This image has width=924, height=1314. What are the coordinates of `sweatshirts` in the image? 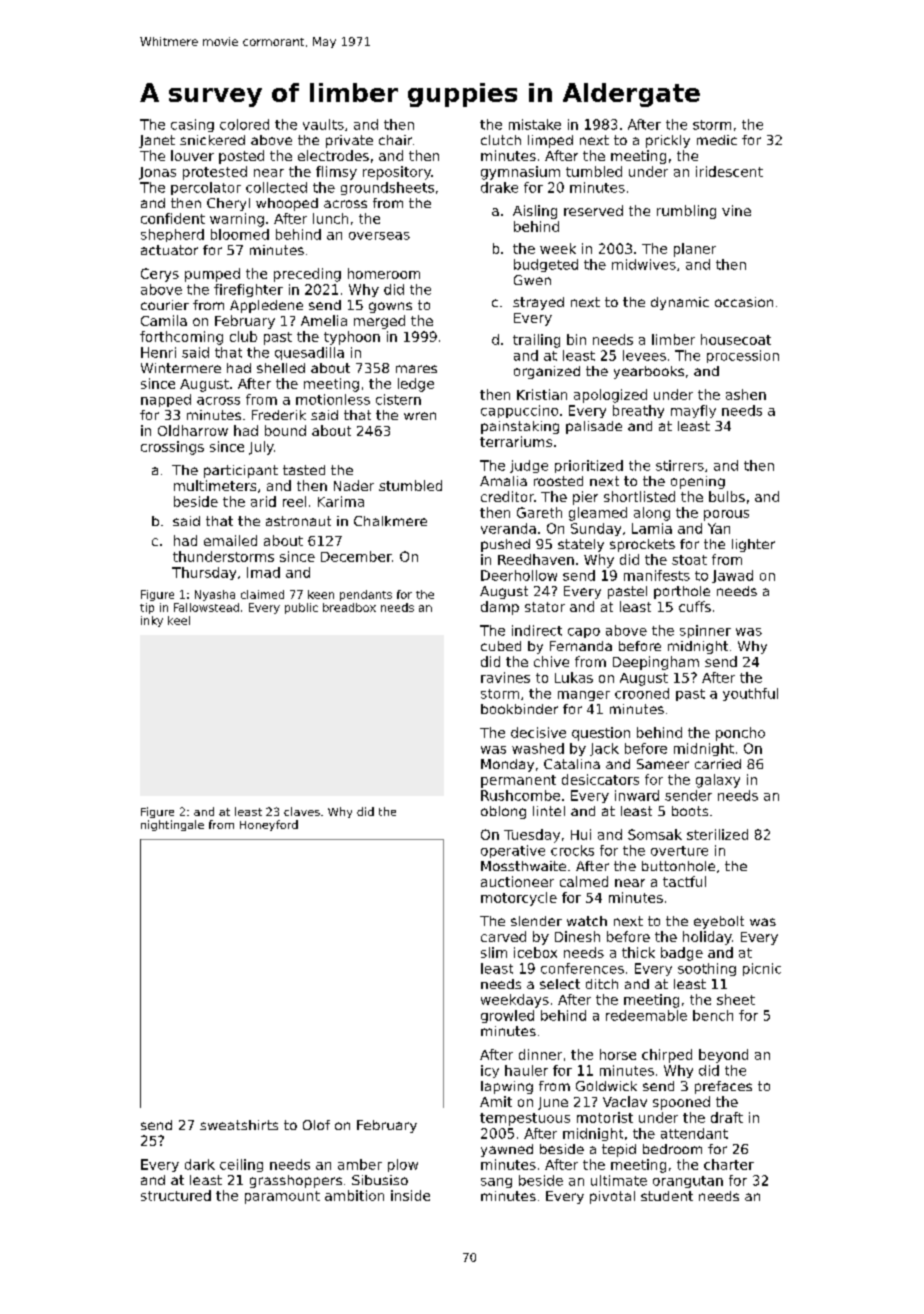 It's located at (239, 1125).
